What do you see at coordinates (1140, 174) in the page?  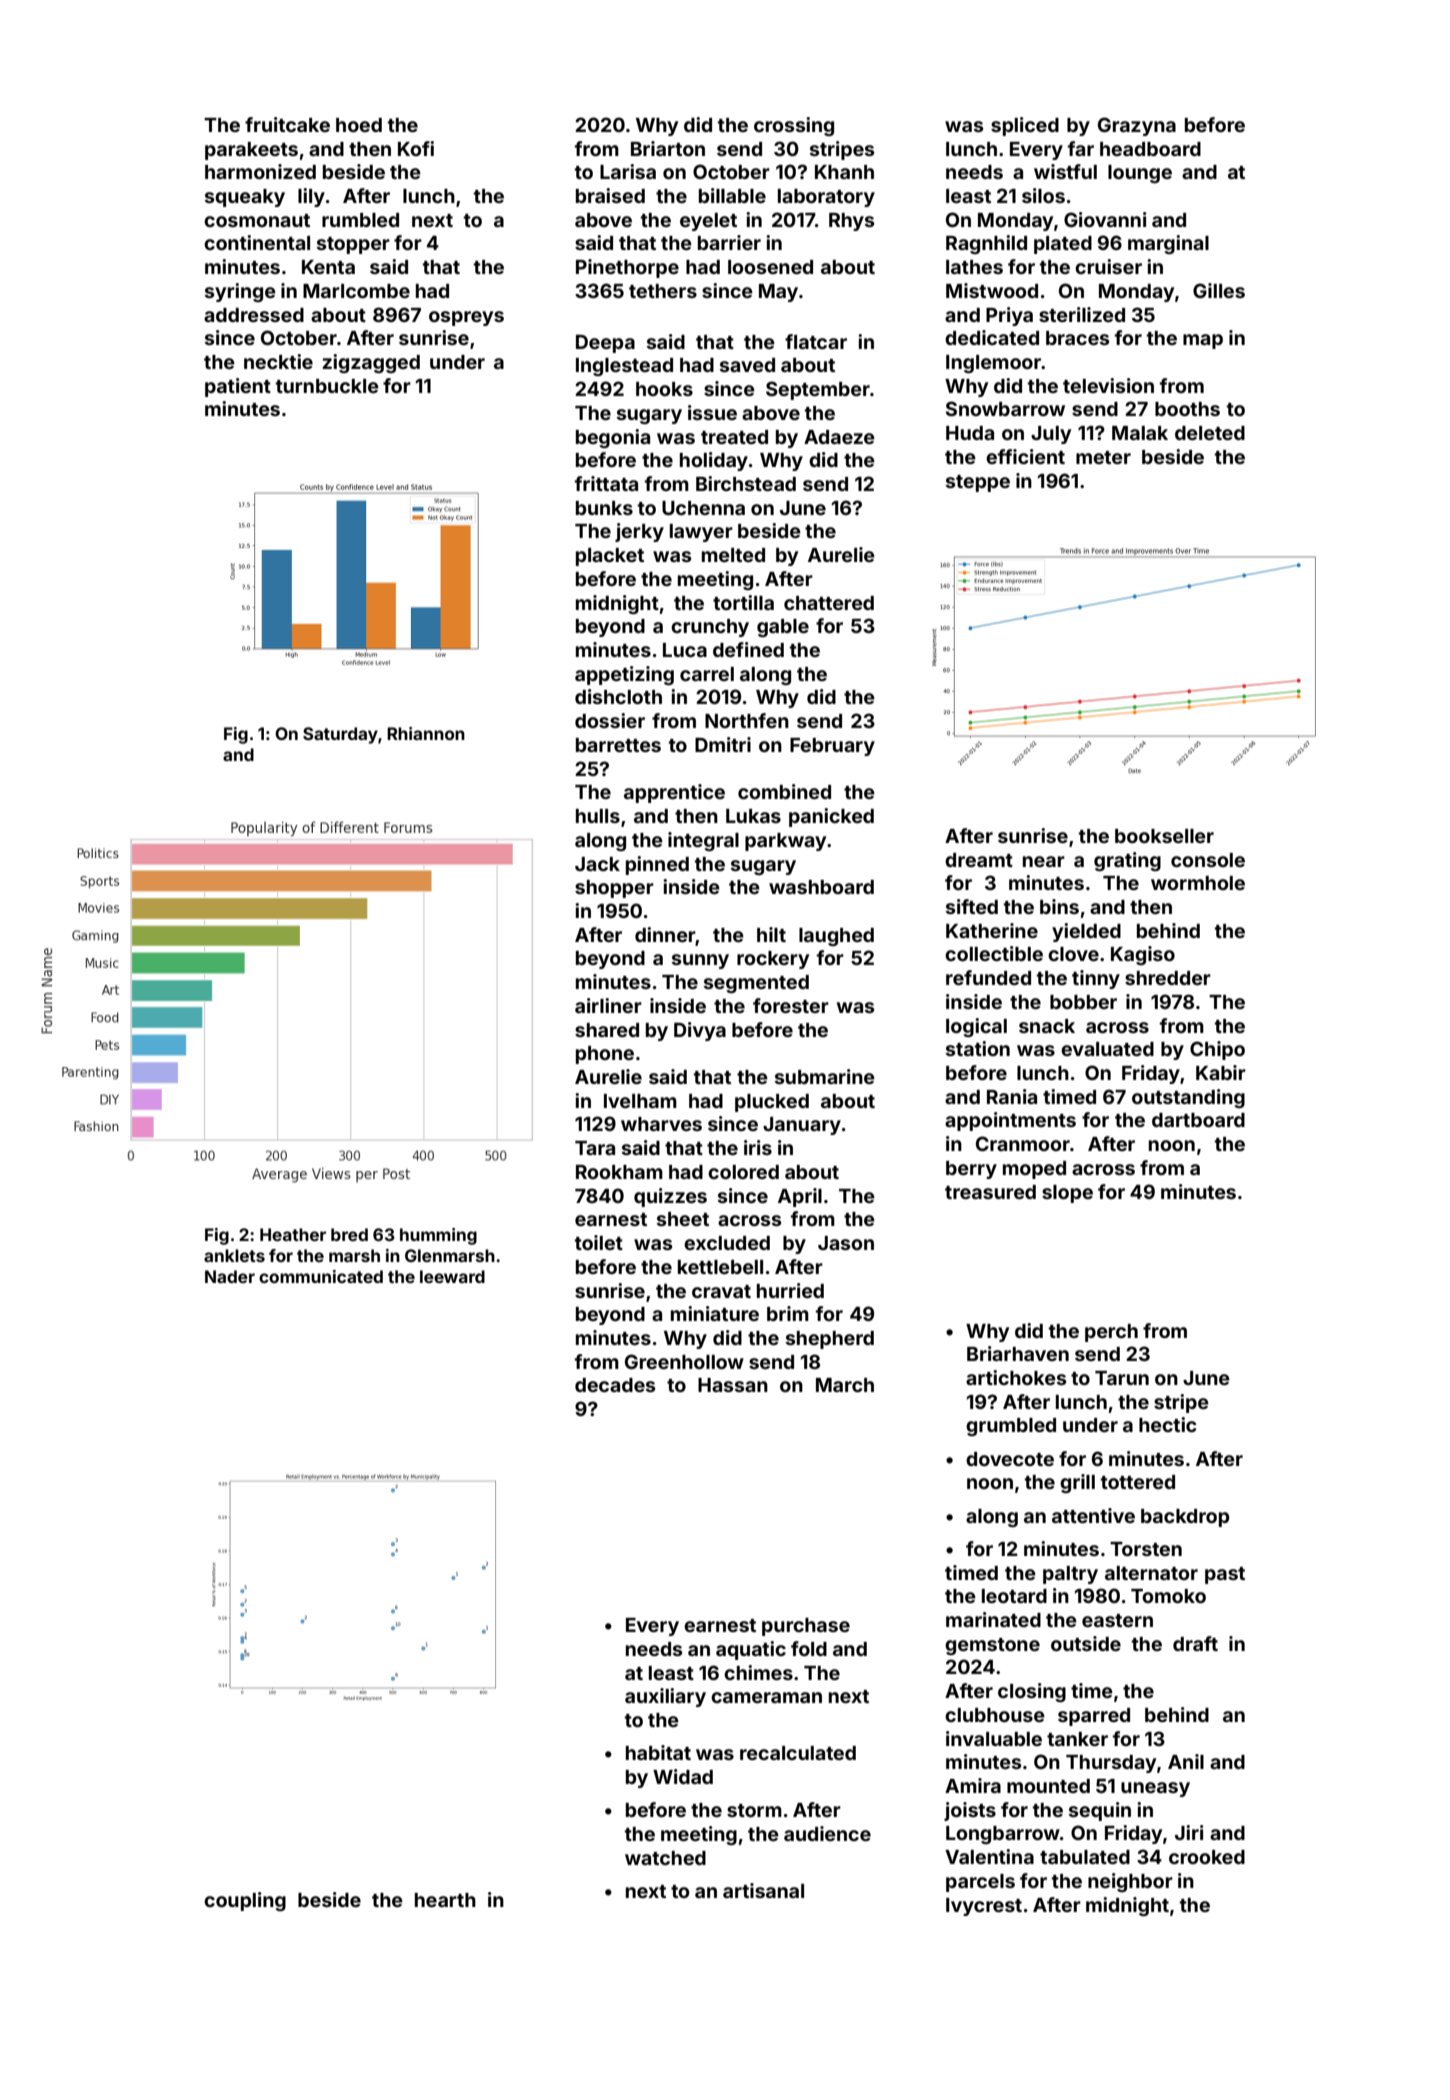 I see `lounge` at bounding box center [1140, 174].
